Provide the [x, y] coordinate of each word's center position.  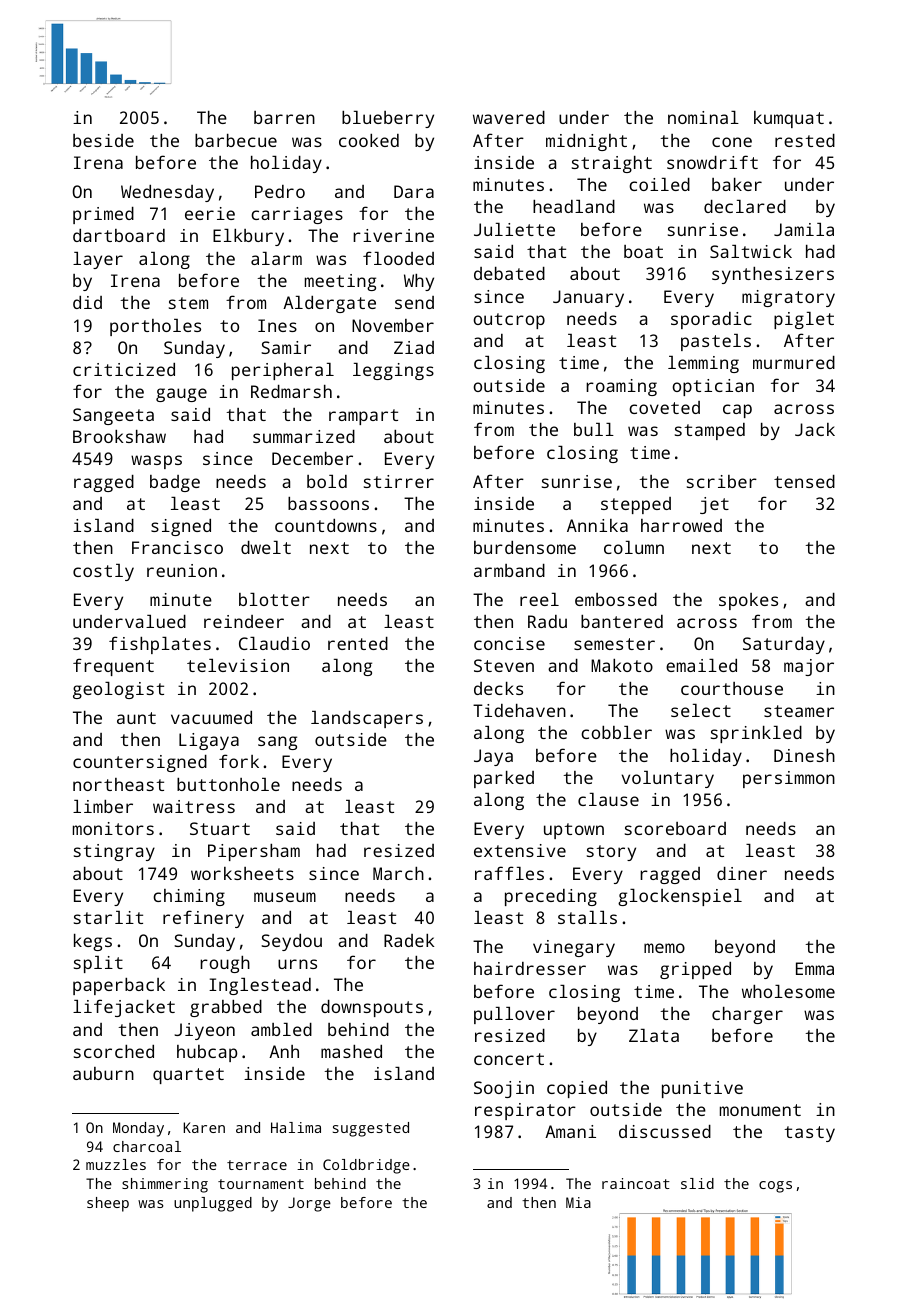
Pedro [280, 191]
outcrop [509, 321]
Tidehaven [519, 710]
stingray [114, 852]
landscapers [367, 719]
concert [509, 1059]
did [87, 302]
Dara [414, 191]
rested [805, 140]
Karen [204, 1127]
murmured [794, 362]
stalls [587, 917]
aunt [136, 718]
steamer [799, 711]
